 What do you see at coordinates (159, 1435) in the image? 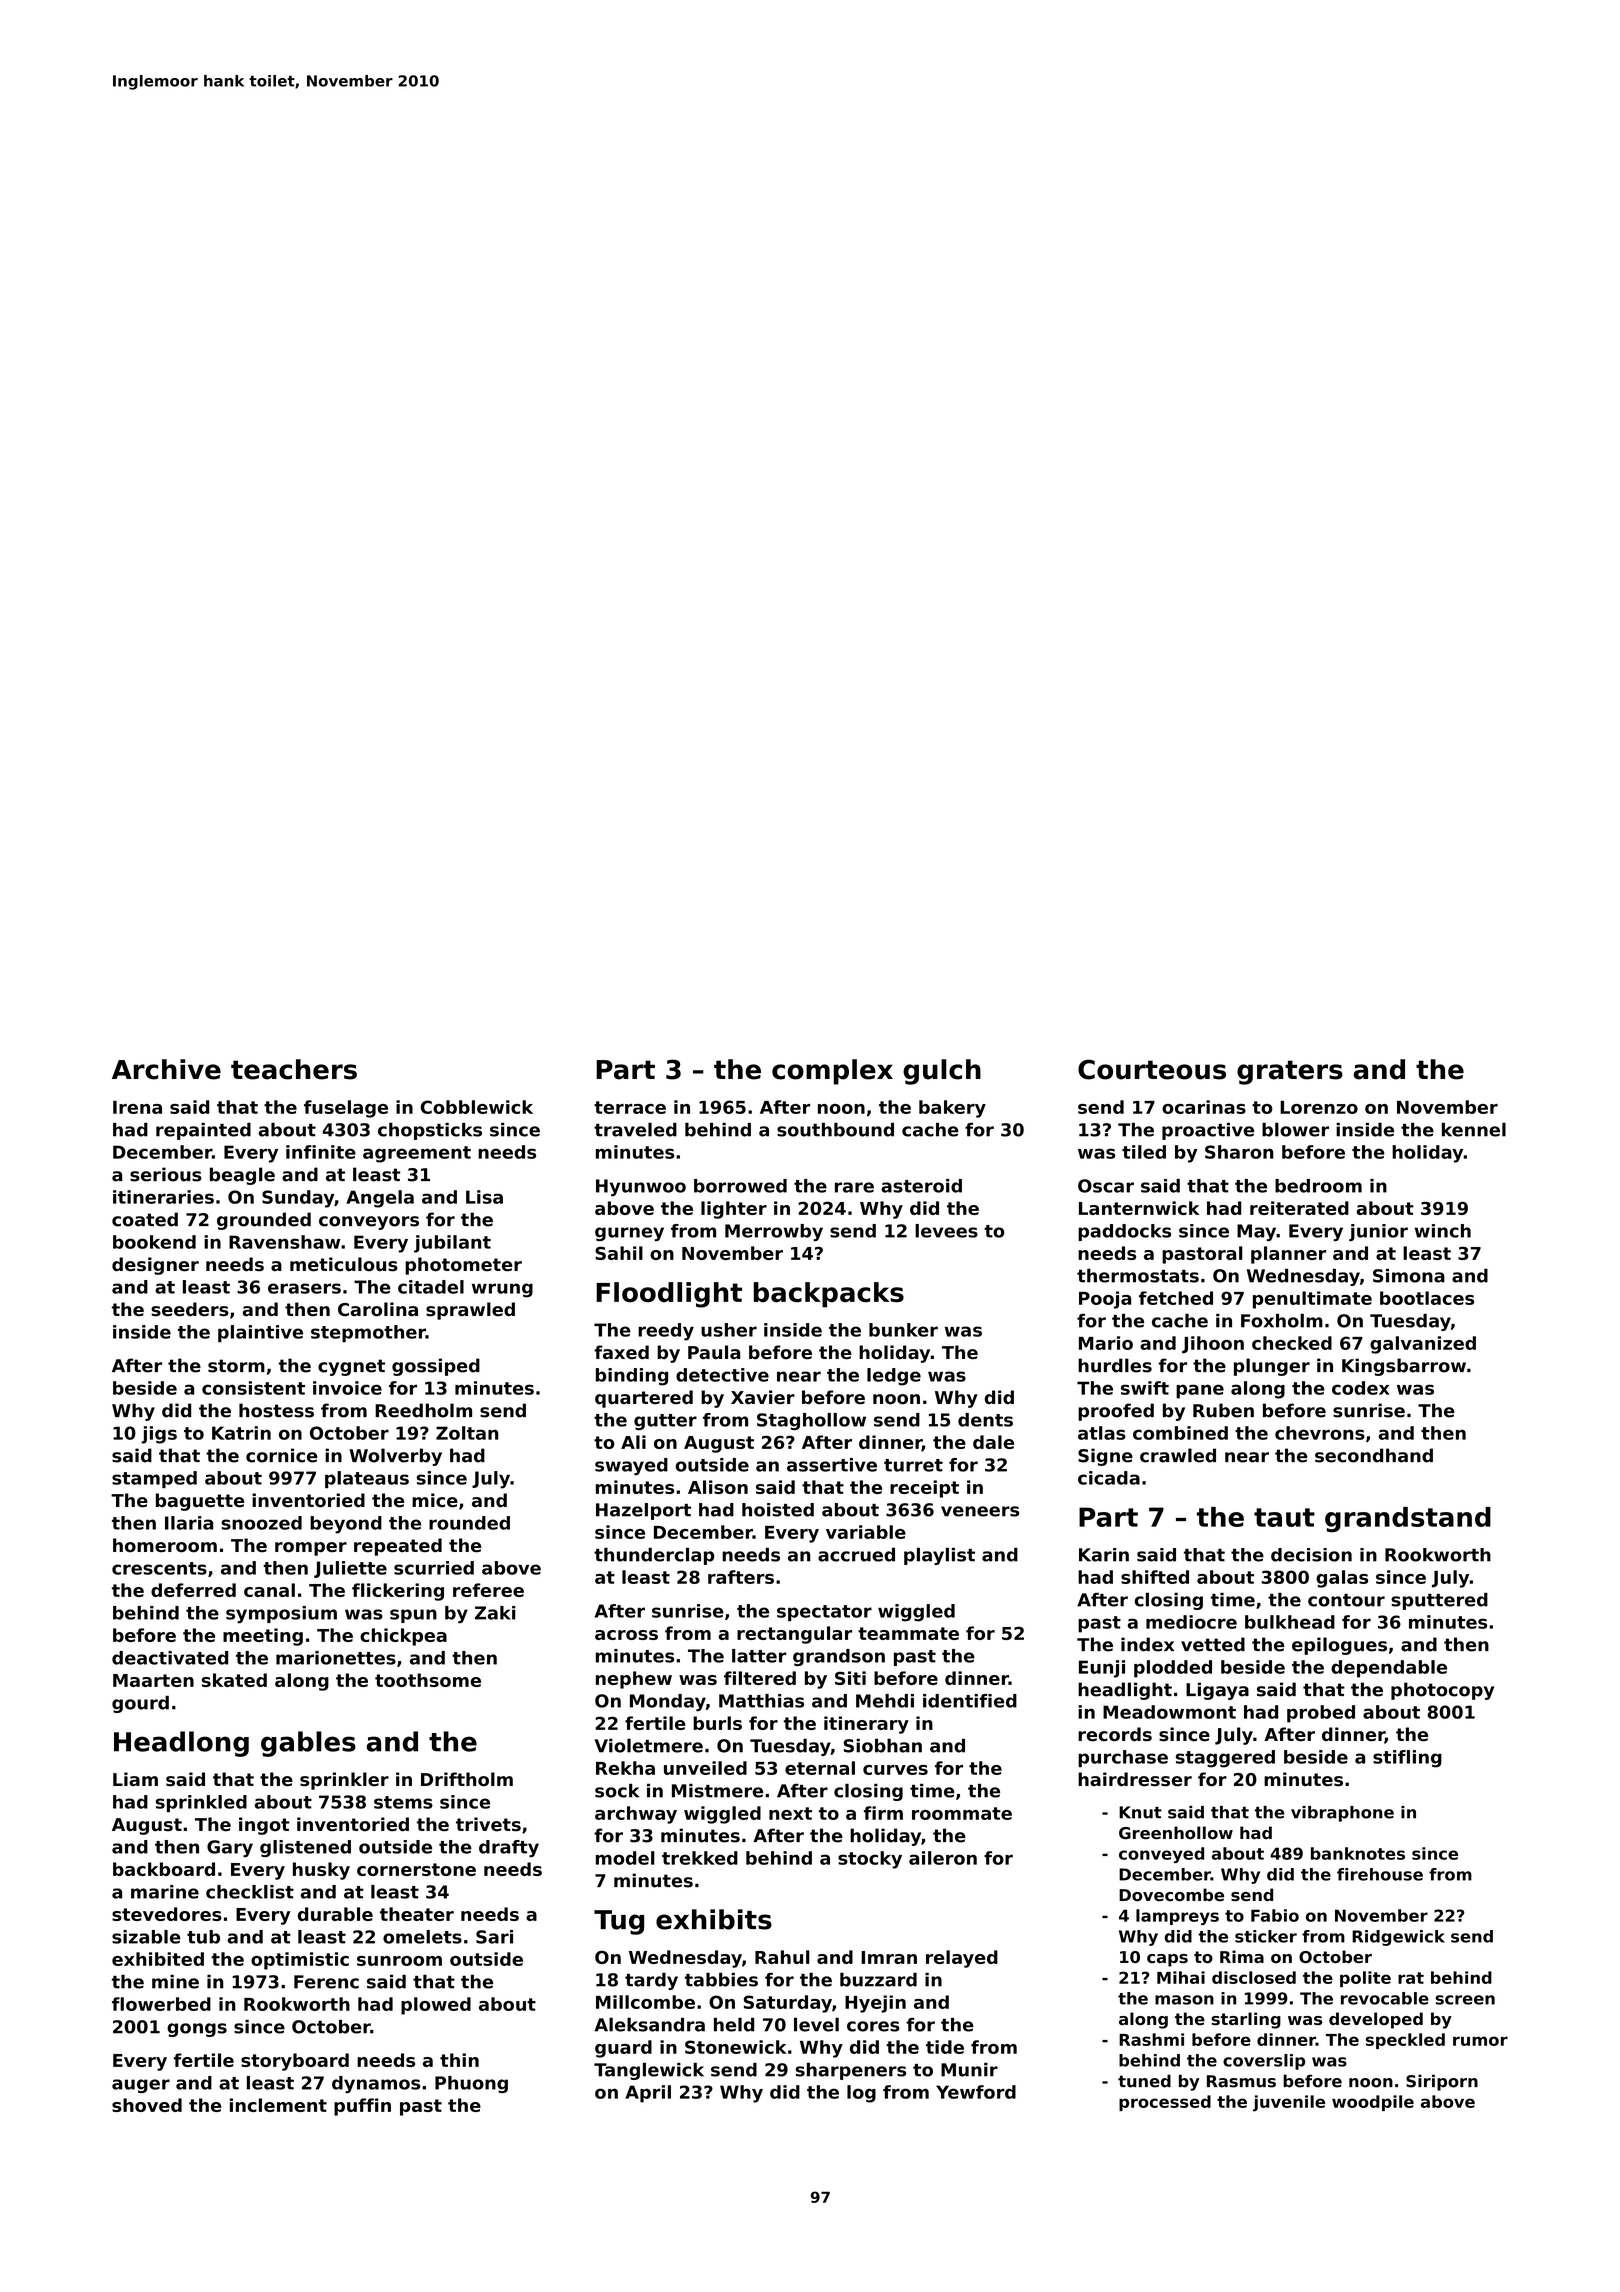
I see `jigs` at bounding box center [159, 1435].
